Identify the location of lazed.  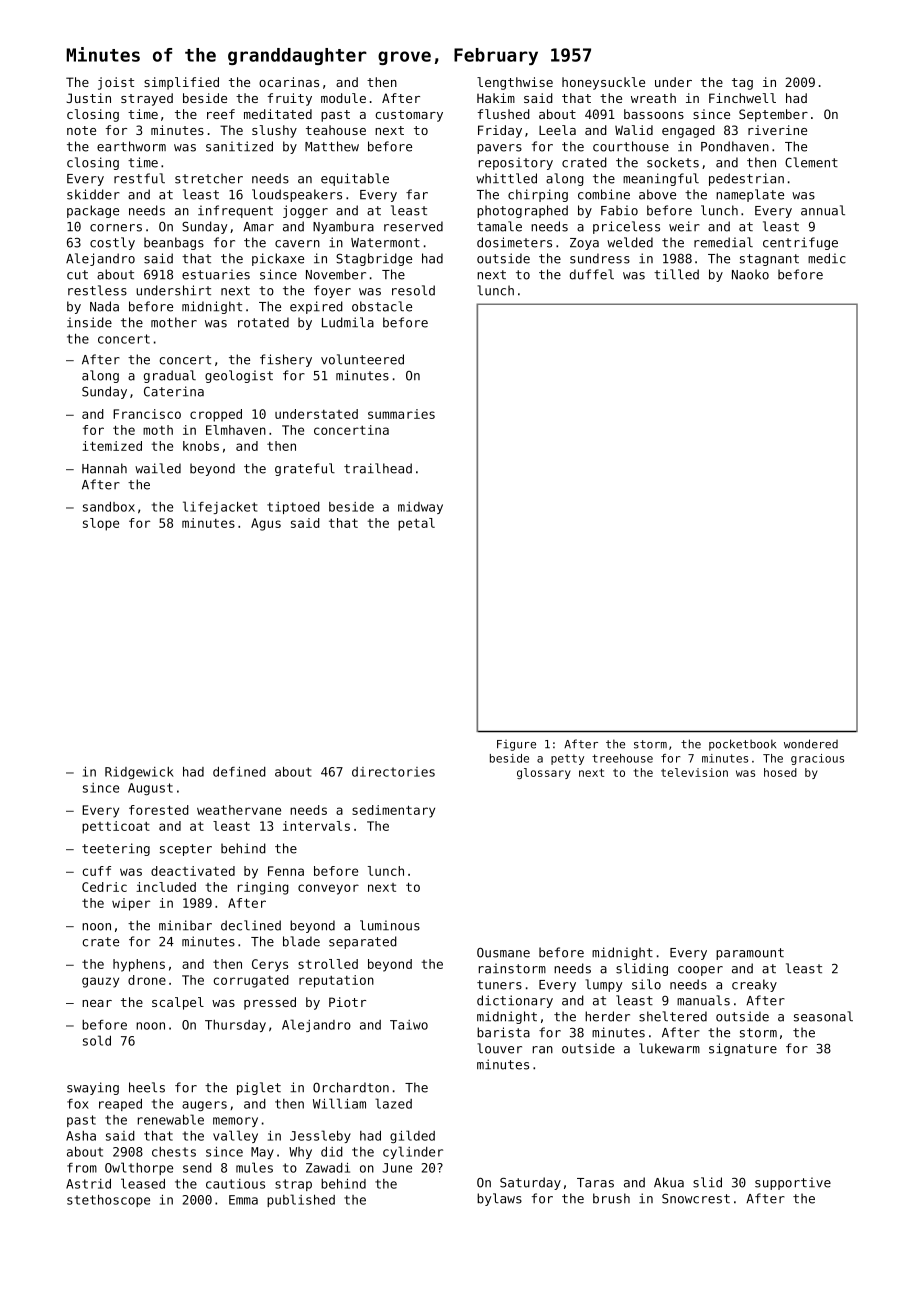
(393, 1103).
